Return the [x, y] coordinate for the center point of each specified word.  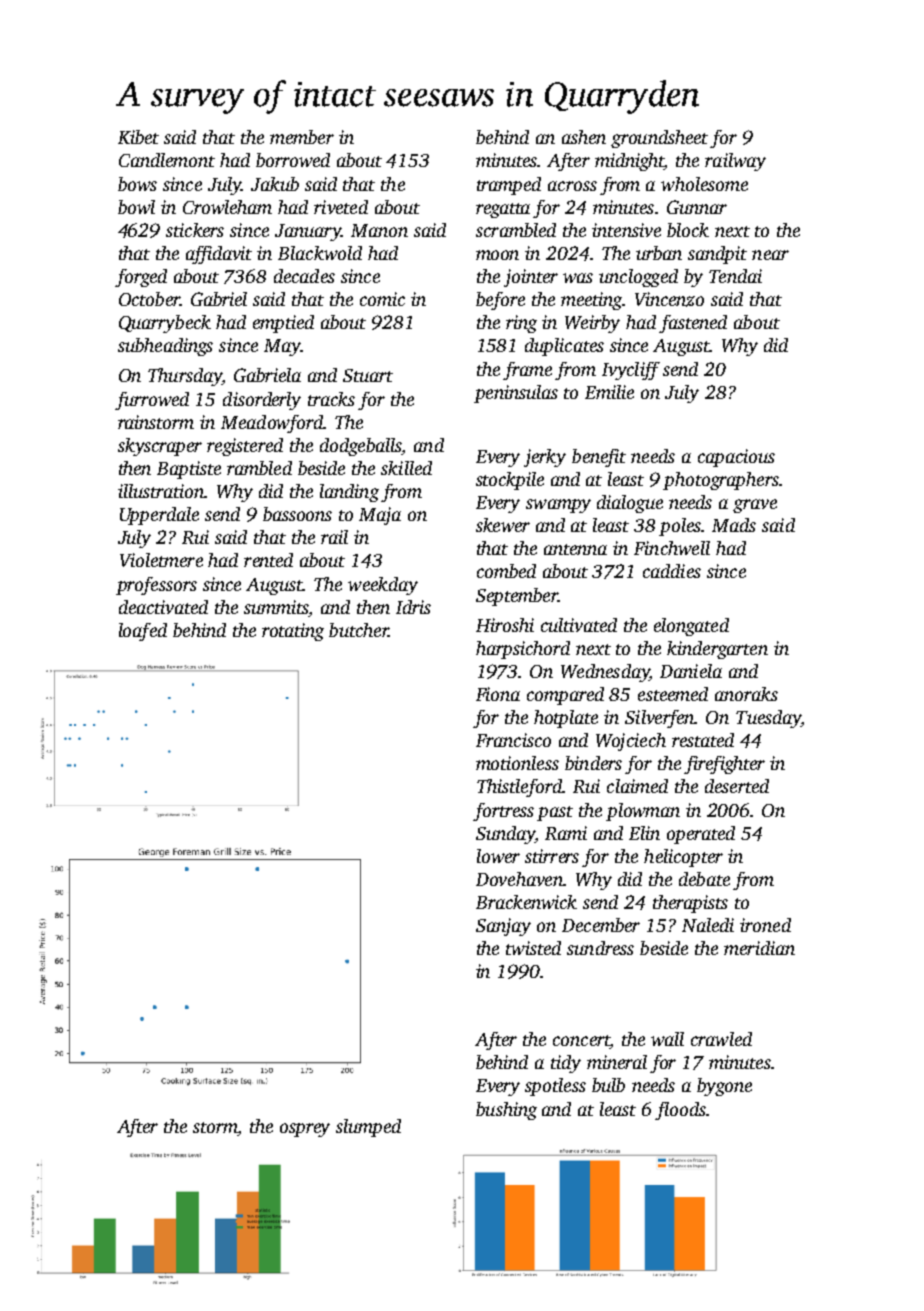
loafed [143, 632]
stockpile [510, 481]
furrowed [152, 401]
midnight [629, 162]
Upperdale [159, 516]
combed [506, 571]
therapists [690, 904]
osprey [305, 1130]
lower [498, 856]
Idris [413, 607]
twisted [533, 948]
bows [137, 184]
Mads [734, 525]
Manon [379, 230]
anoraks [746, 694]
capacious [736, 458]
